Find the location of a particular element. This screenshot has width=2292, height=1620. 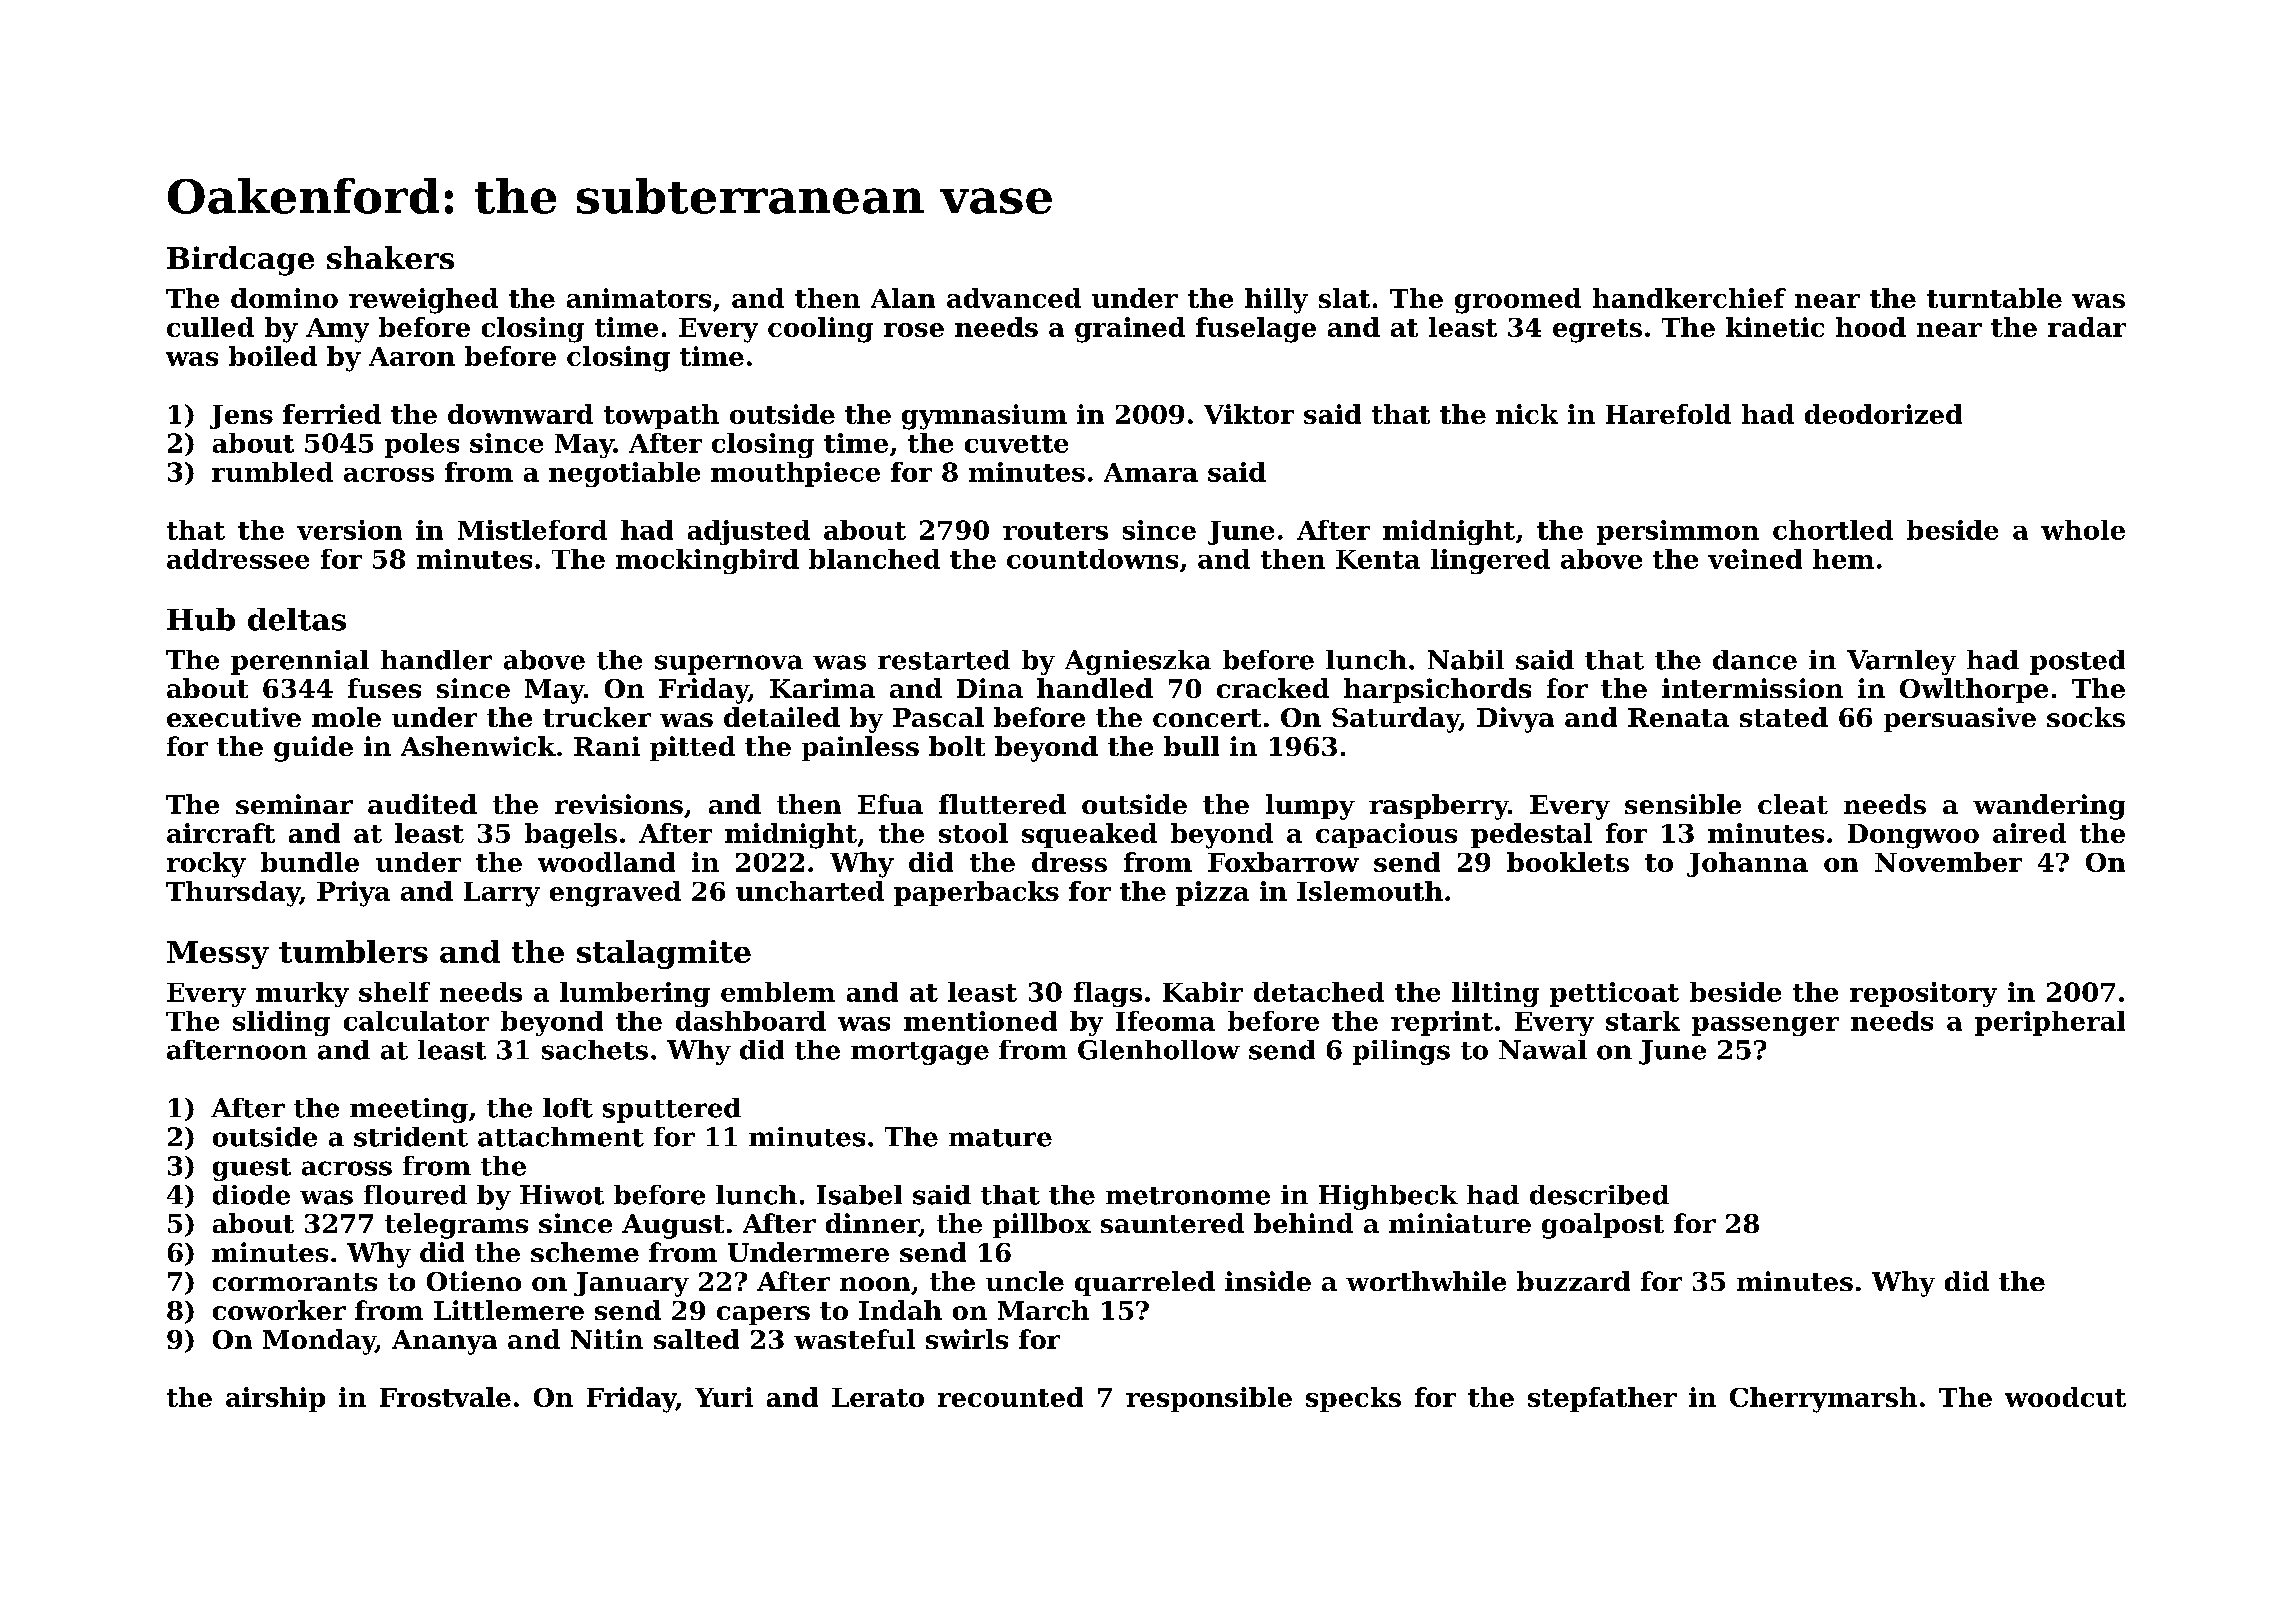

whole is located at coordinates (2083, 530).
